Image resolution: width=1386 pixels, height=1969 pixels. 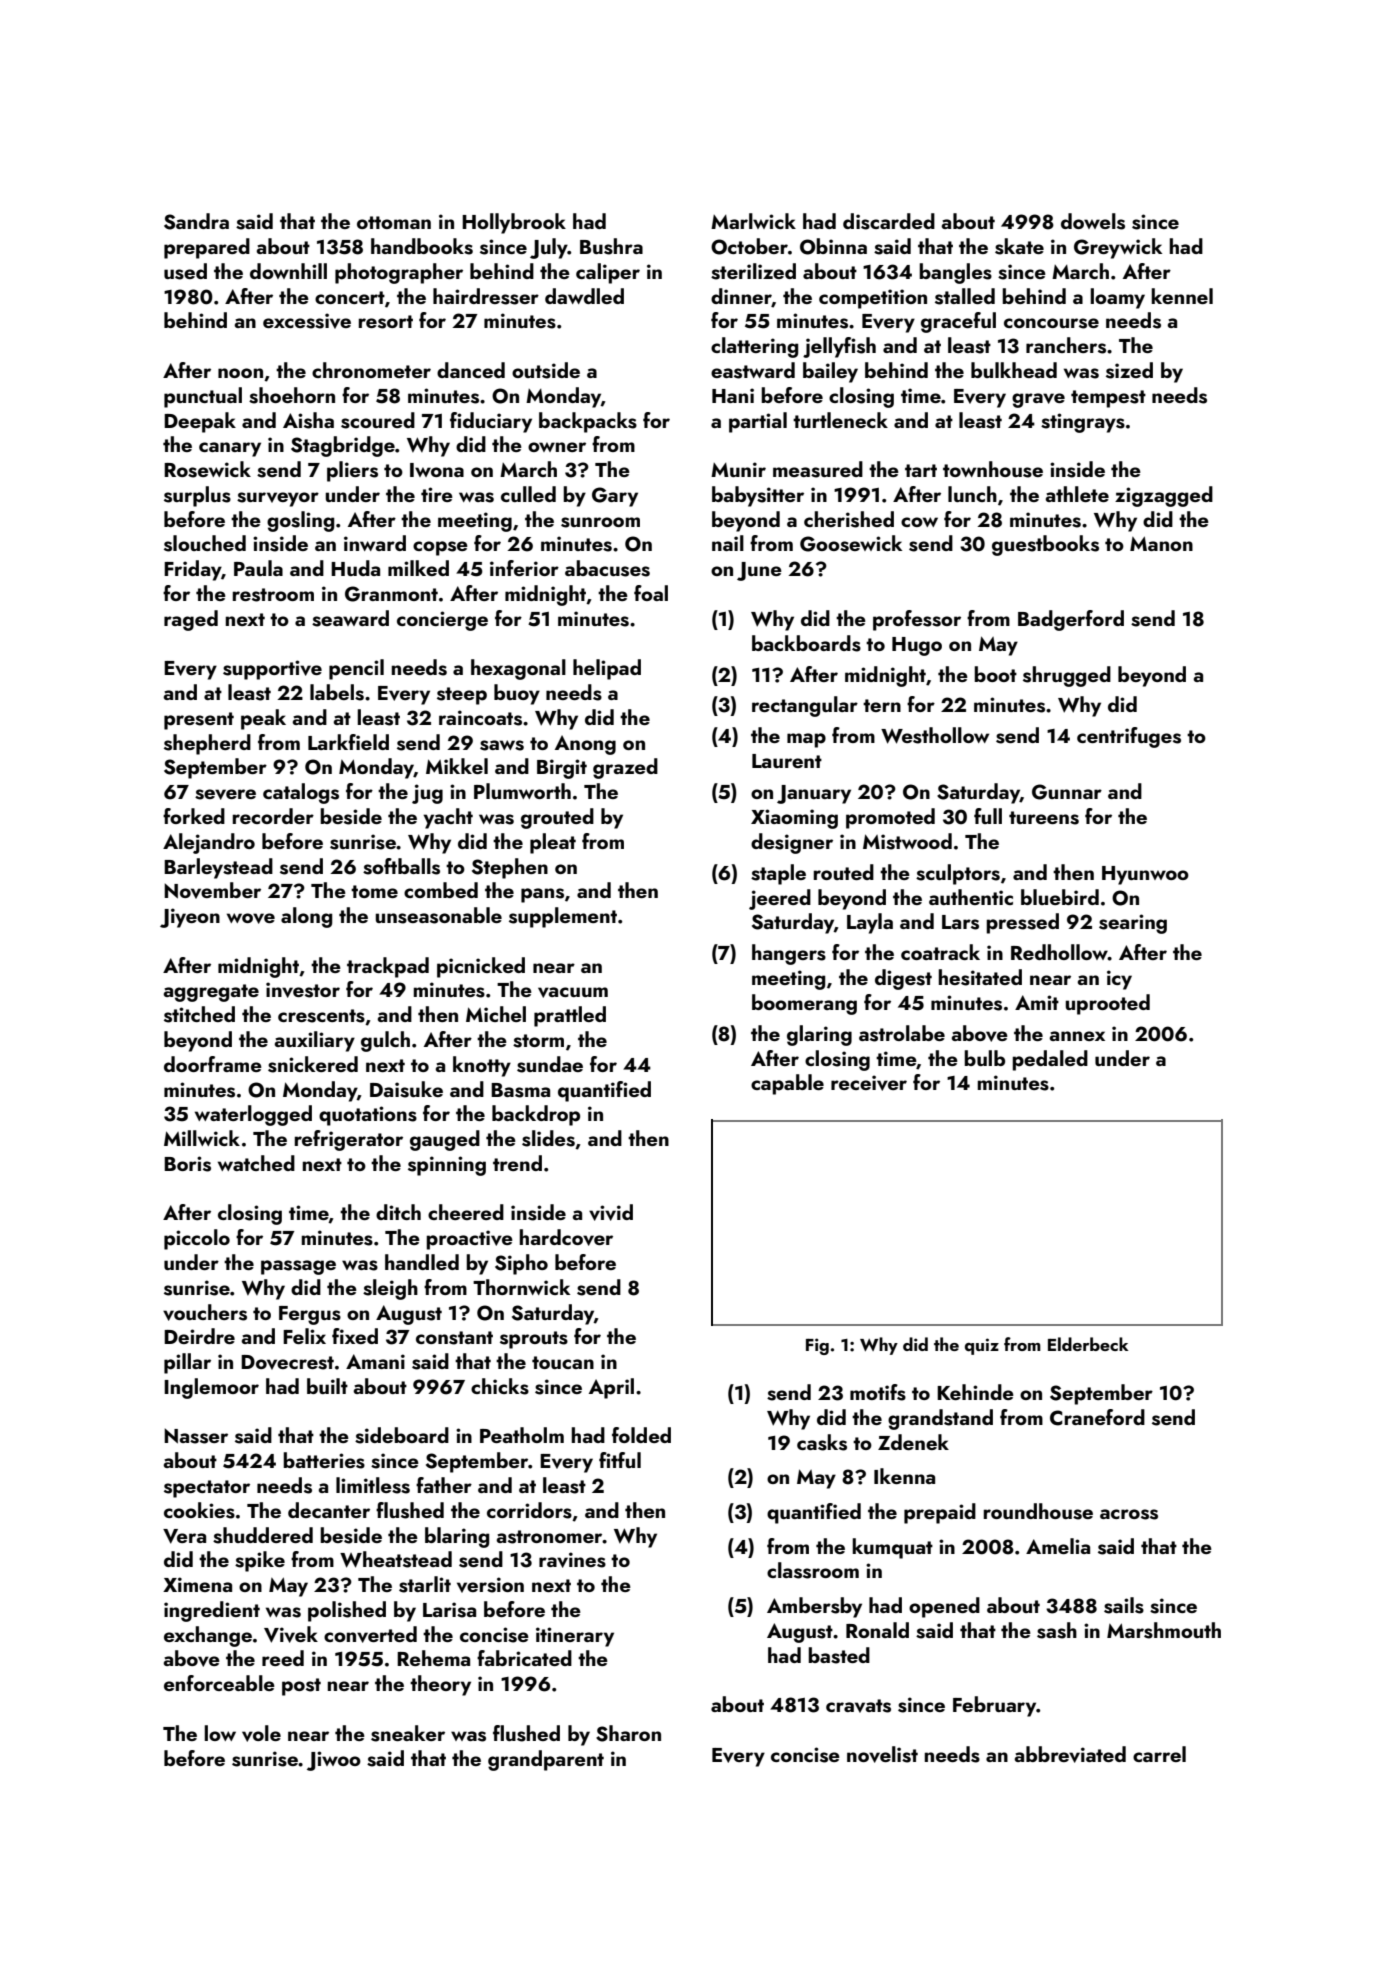 What do you see at coordinates (1133, 924) in the screenshot?
I see `searing` at bounding box center [1133, 924].
